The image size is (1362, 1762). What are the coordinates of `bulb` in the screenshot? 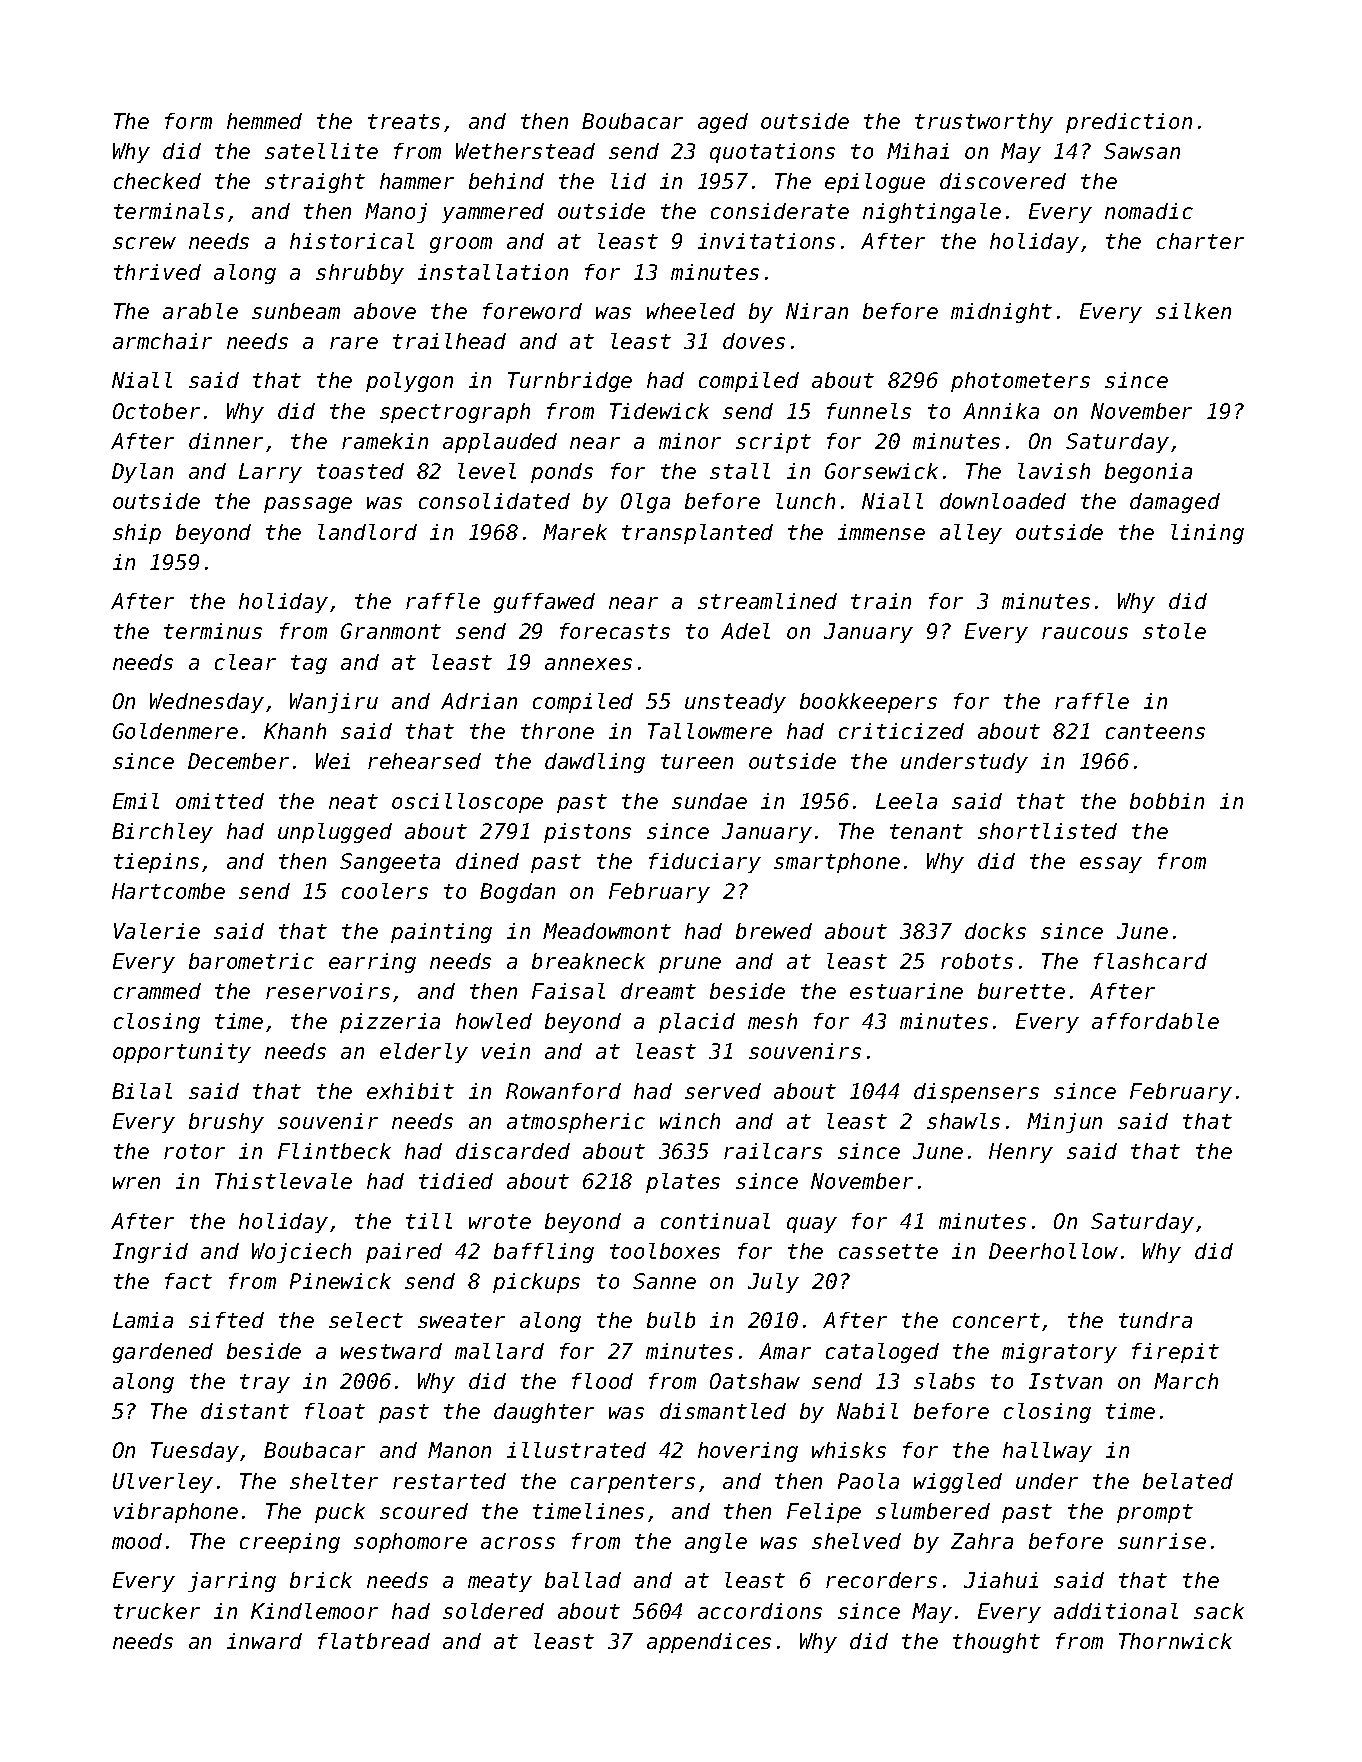 It's located at (671, 1320).
